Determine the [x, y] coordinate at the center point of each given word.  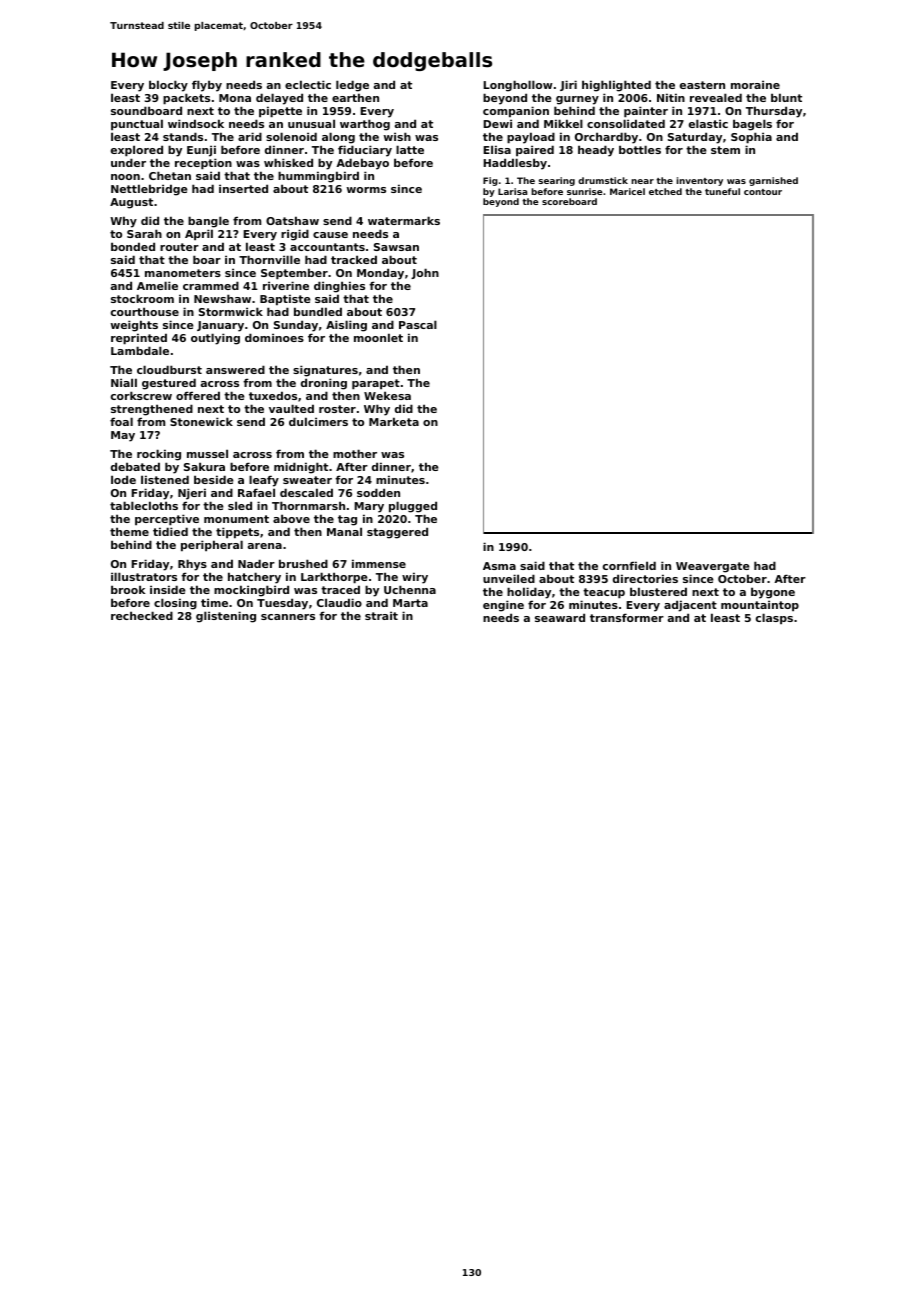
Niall [124, 382]
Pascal [418, 324]
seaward [560, 617]
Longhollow [518, 86]
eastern [702, 85]
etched [665, 191]
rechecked [142, 615]
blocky [168, 86]
